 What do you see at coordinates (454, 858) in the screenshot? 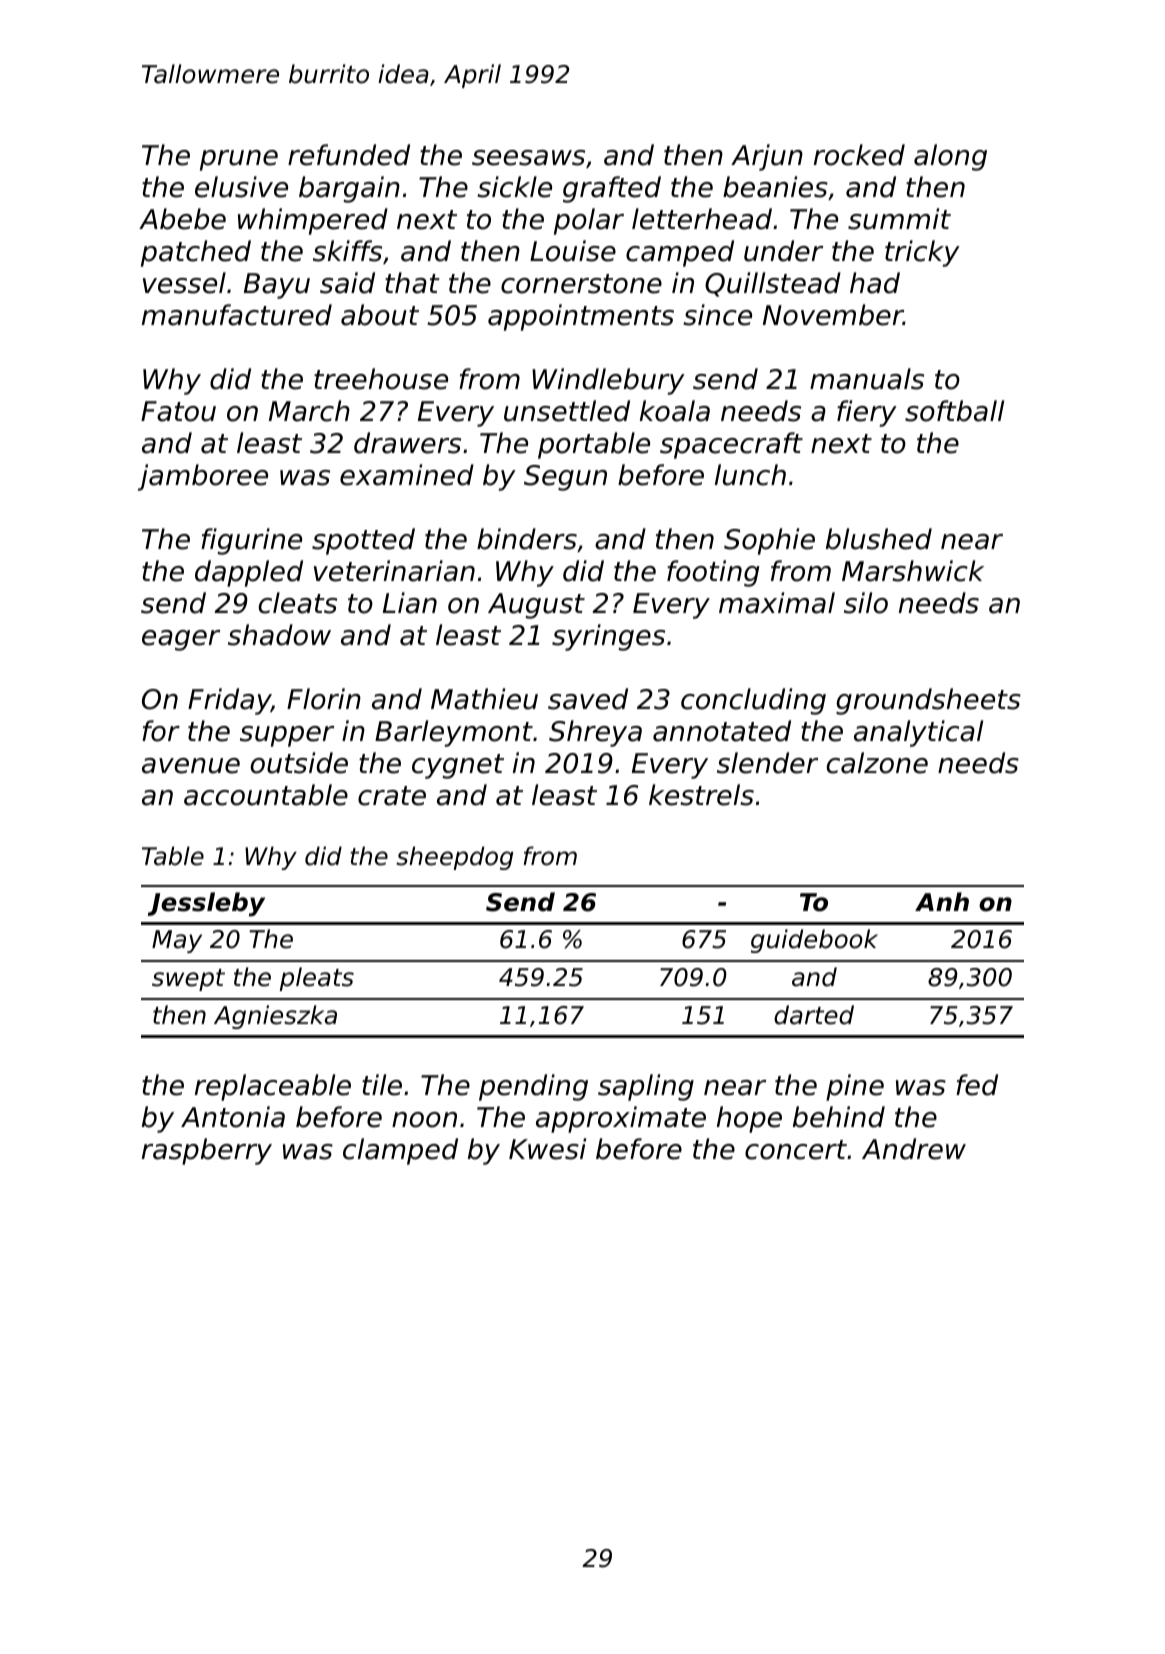
I see `sheepdog` at bounding box center [454, 858].
